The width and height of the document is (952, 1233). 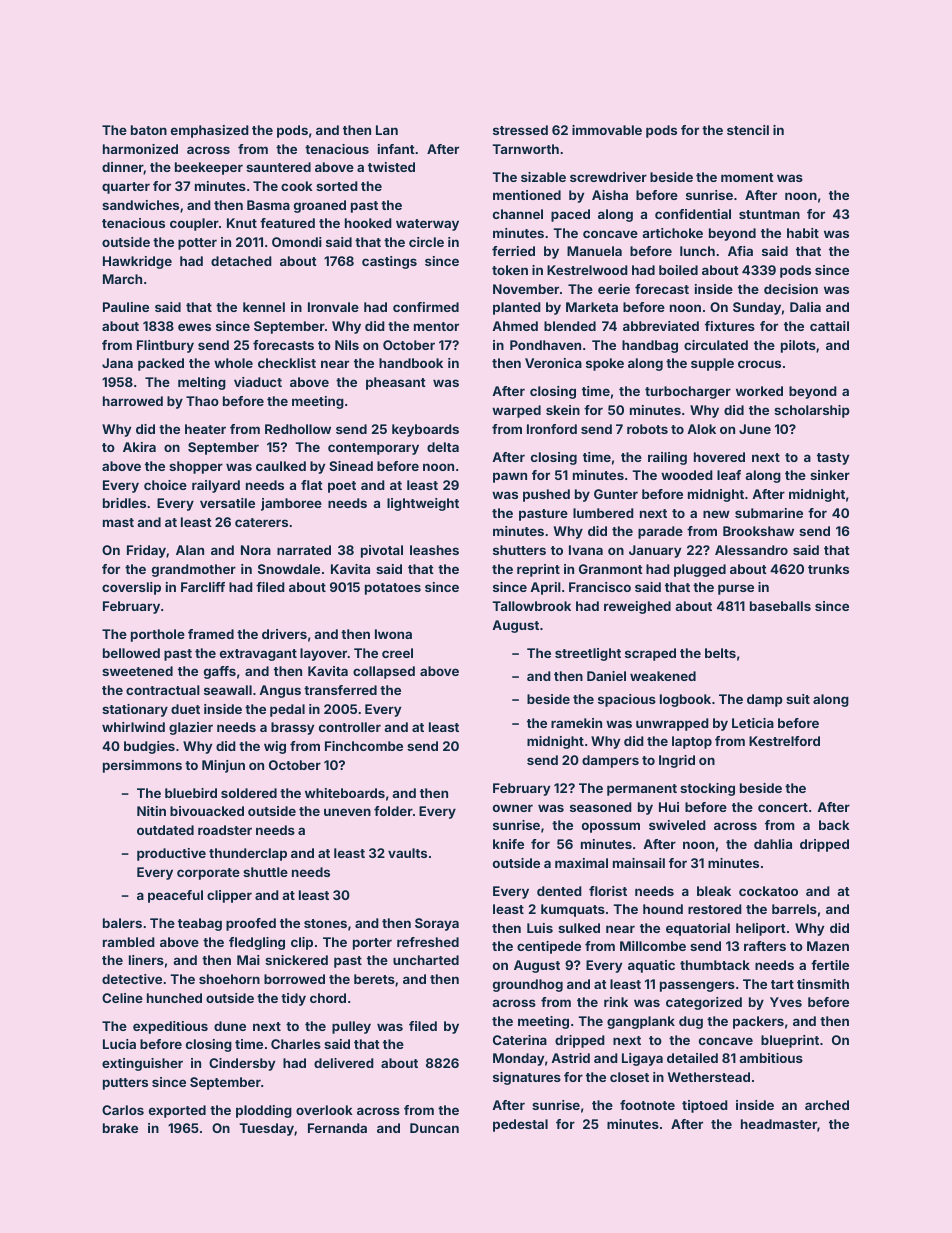 I want to click on Duncan, so click(x=434, y=1128).
